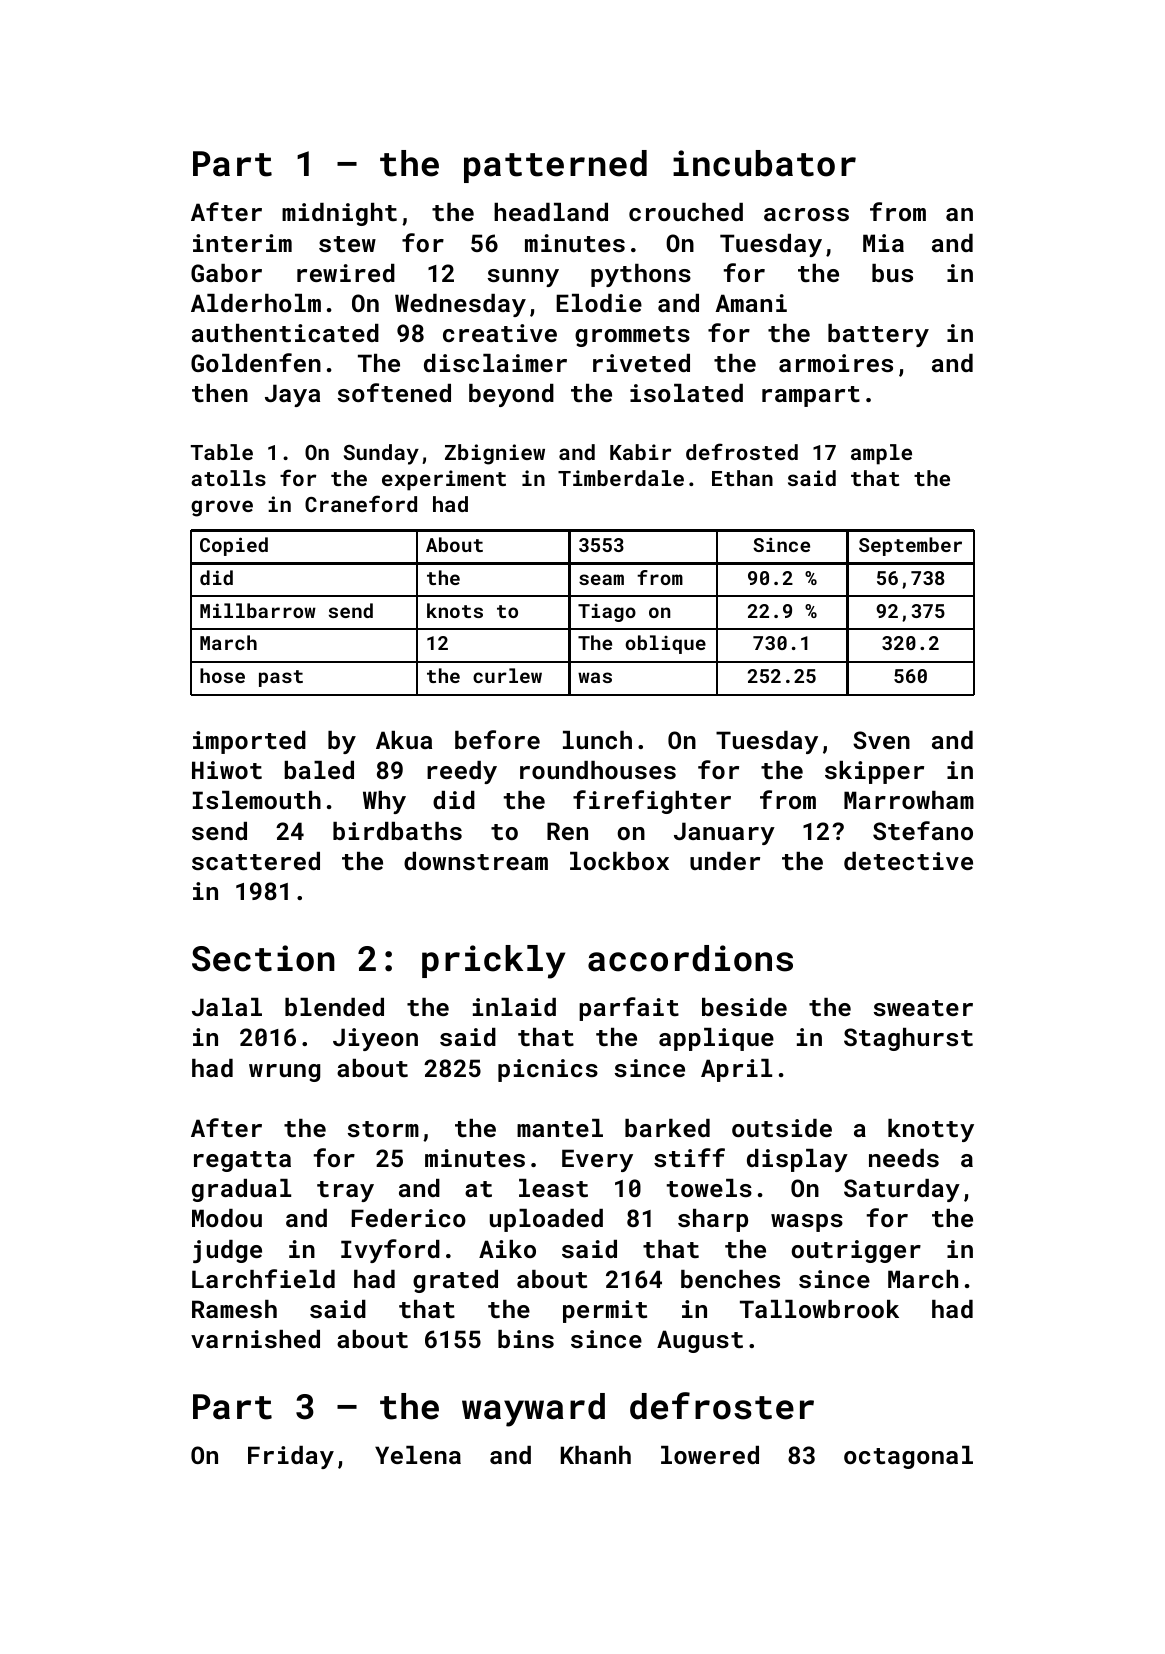 This screenshot has width=1165, height=1654. Describe the element at coordinates (908, 861) in the screenshot. I see `detective` at that location.
